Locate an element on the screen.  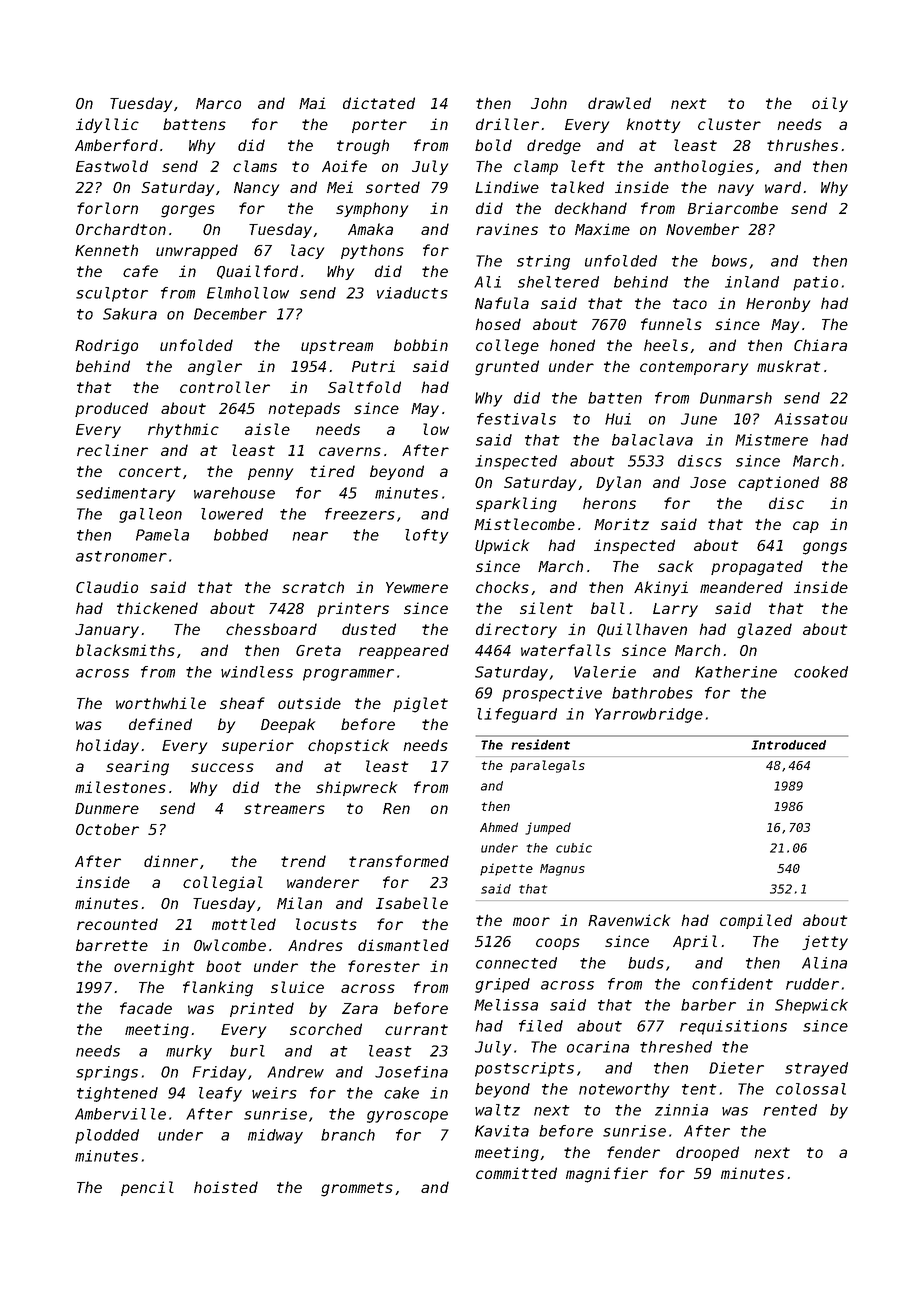
leafy is located at coordinates (220, 1094).
